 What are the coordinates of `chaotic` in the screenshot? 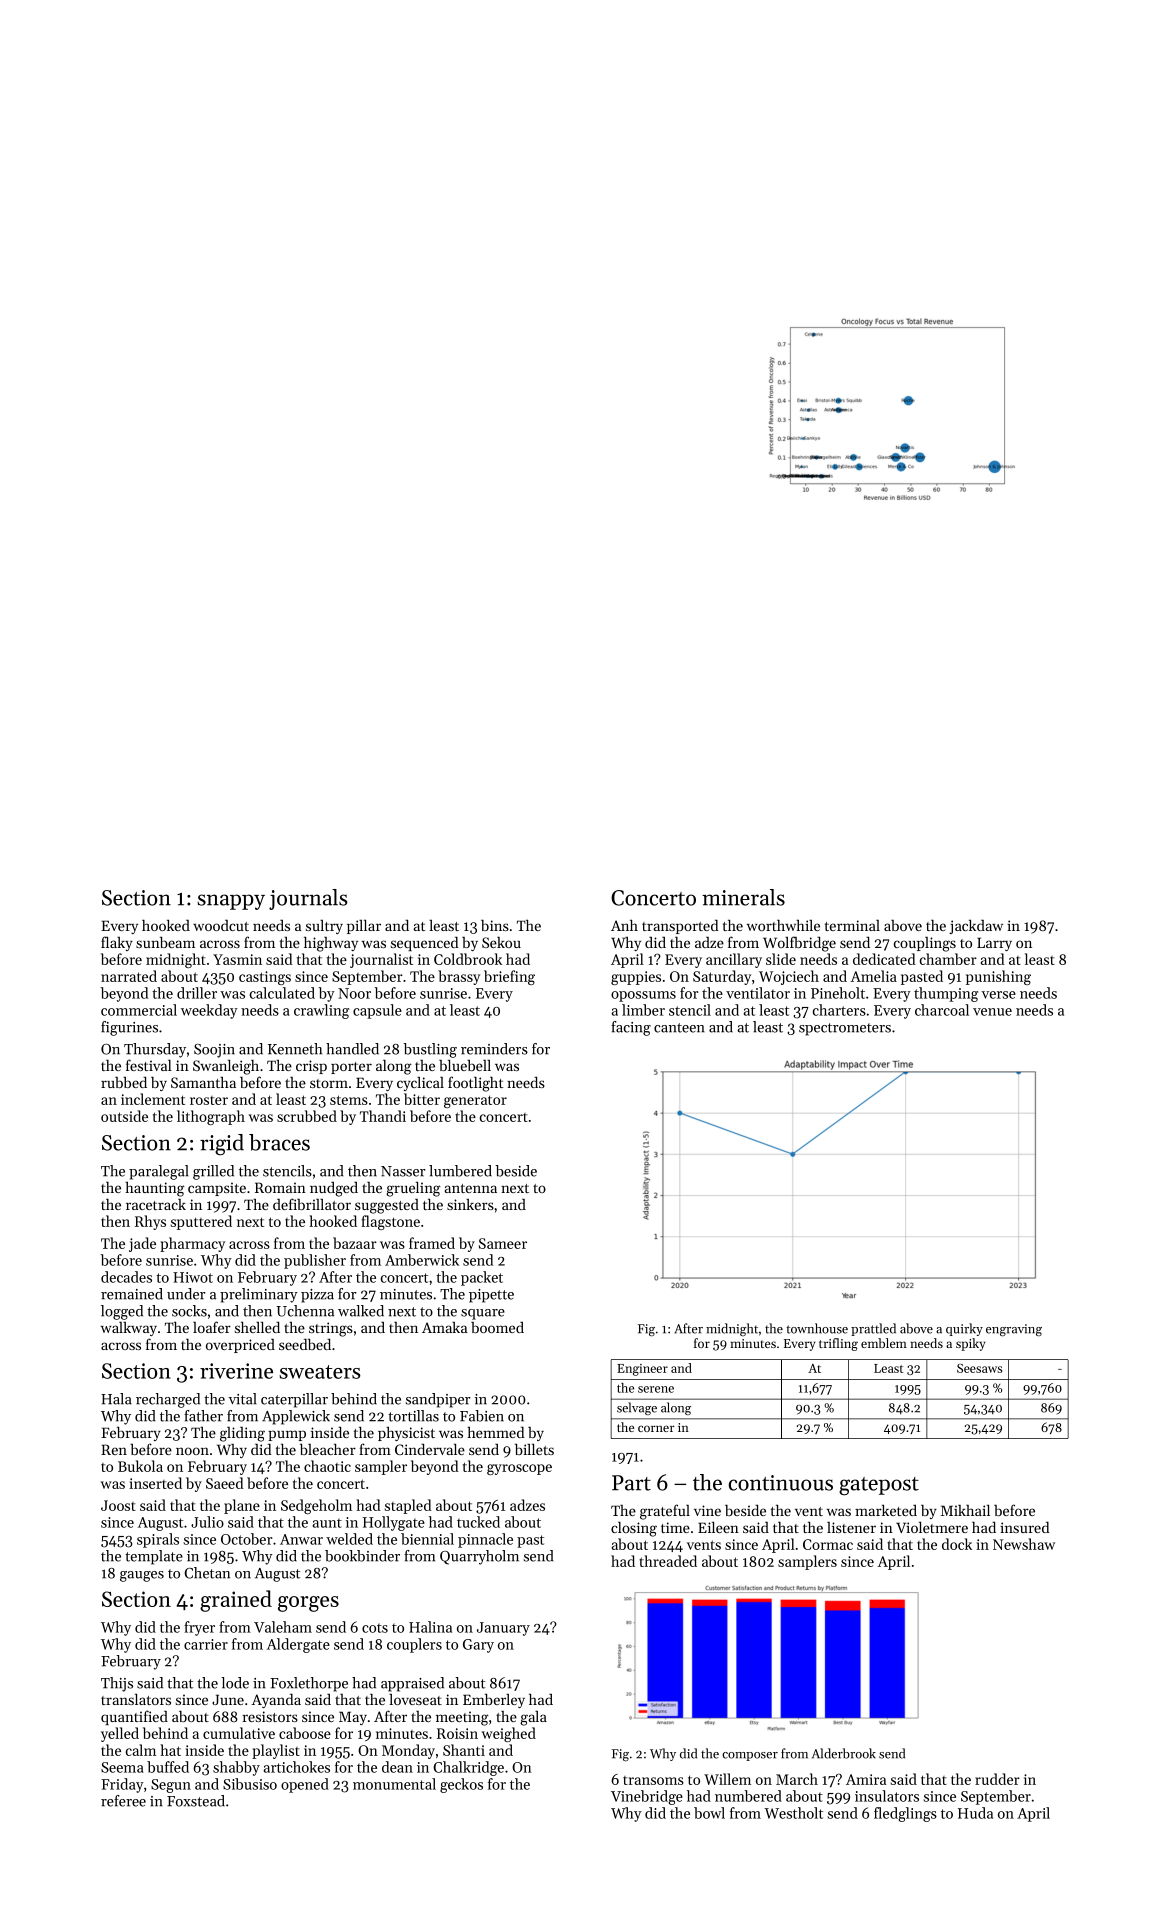 It's located at (327, 1466).
